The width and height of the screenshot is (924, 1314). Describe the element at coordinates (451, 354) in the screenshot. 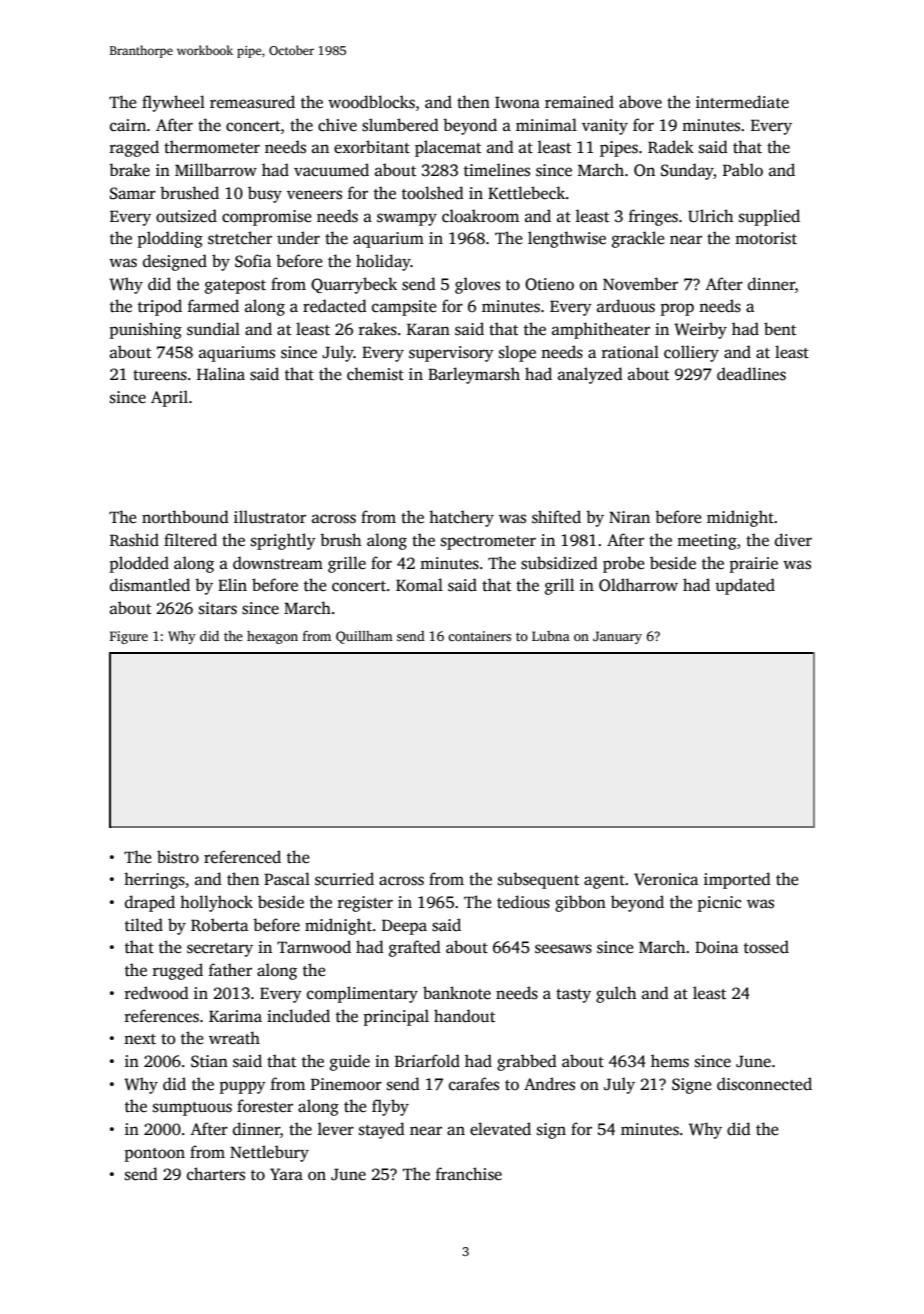

I see `supervisory` at that location.
